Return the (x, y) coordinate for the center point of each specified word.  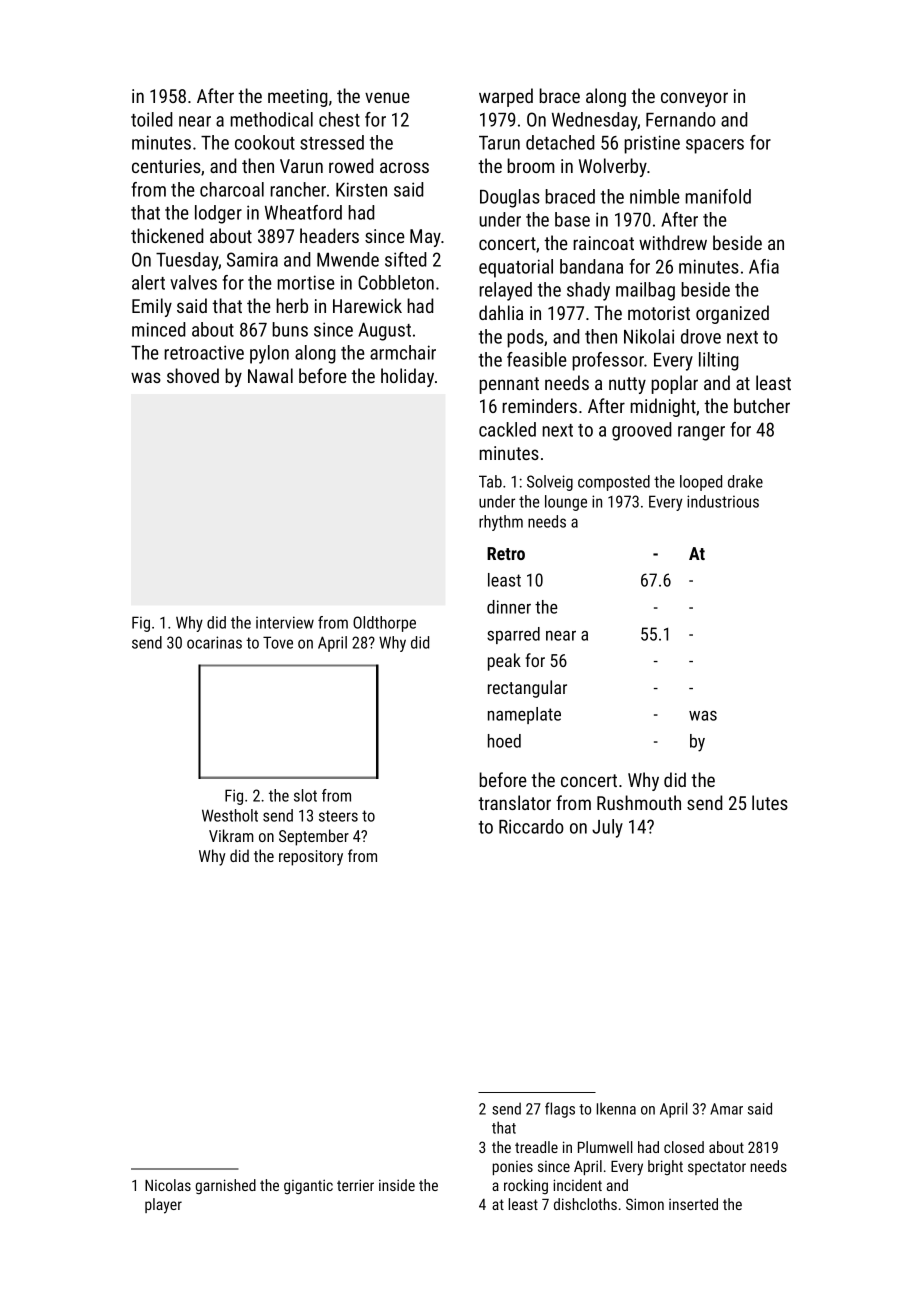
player (163, 1206)
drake (745, 481)
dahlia (501, 312)
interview (285, 622)
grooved (641, 431)
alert (148, 282)
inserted (693, 1204)
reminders (539, 405)
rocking (526, 1186)
